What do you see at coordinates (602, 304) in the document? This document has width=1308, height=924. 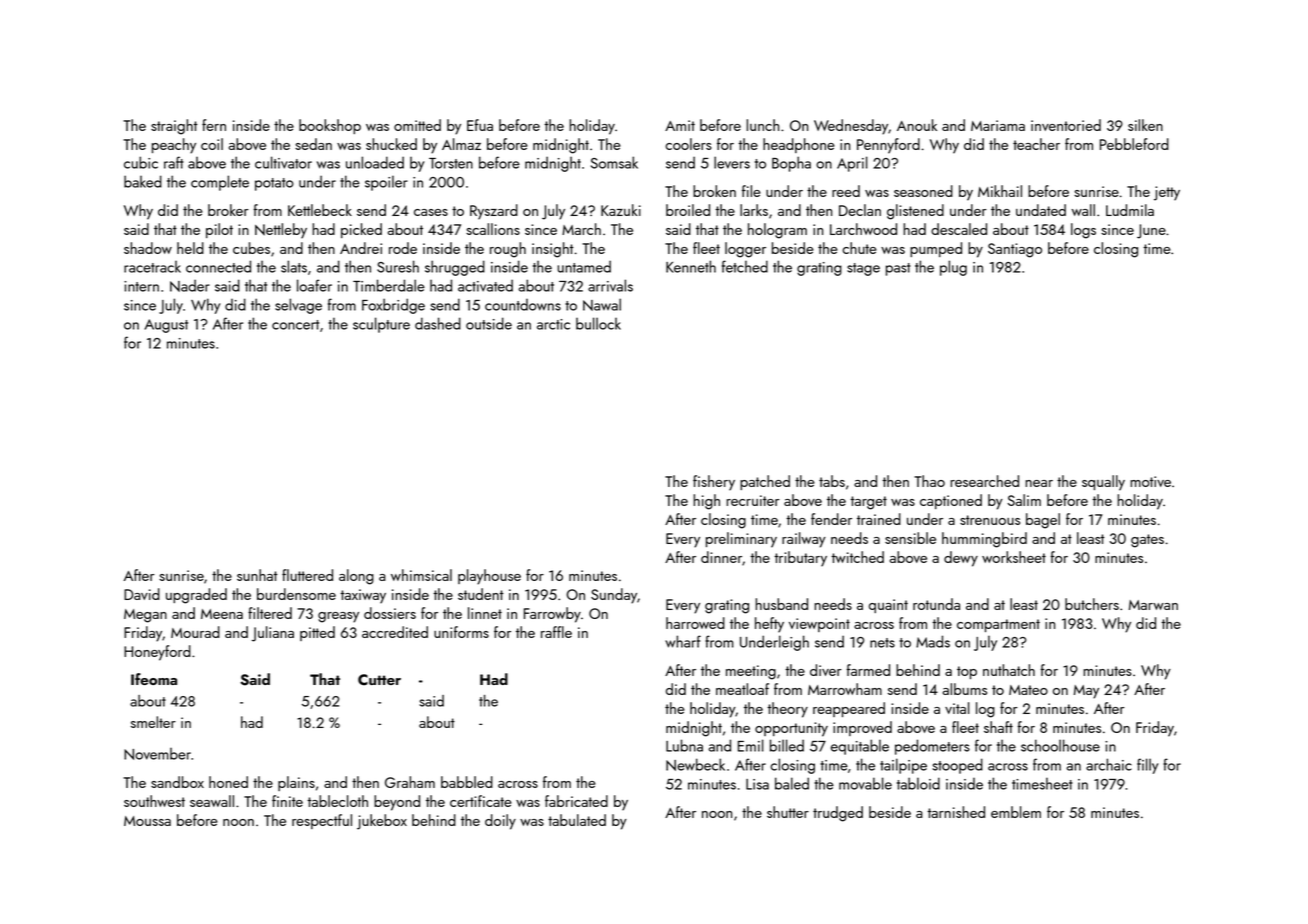 I see `Nawal` at bounding box center [602, 304].
